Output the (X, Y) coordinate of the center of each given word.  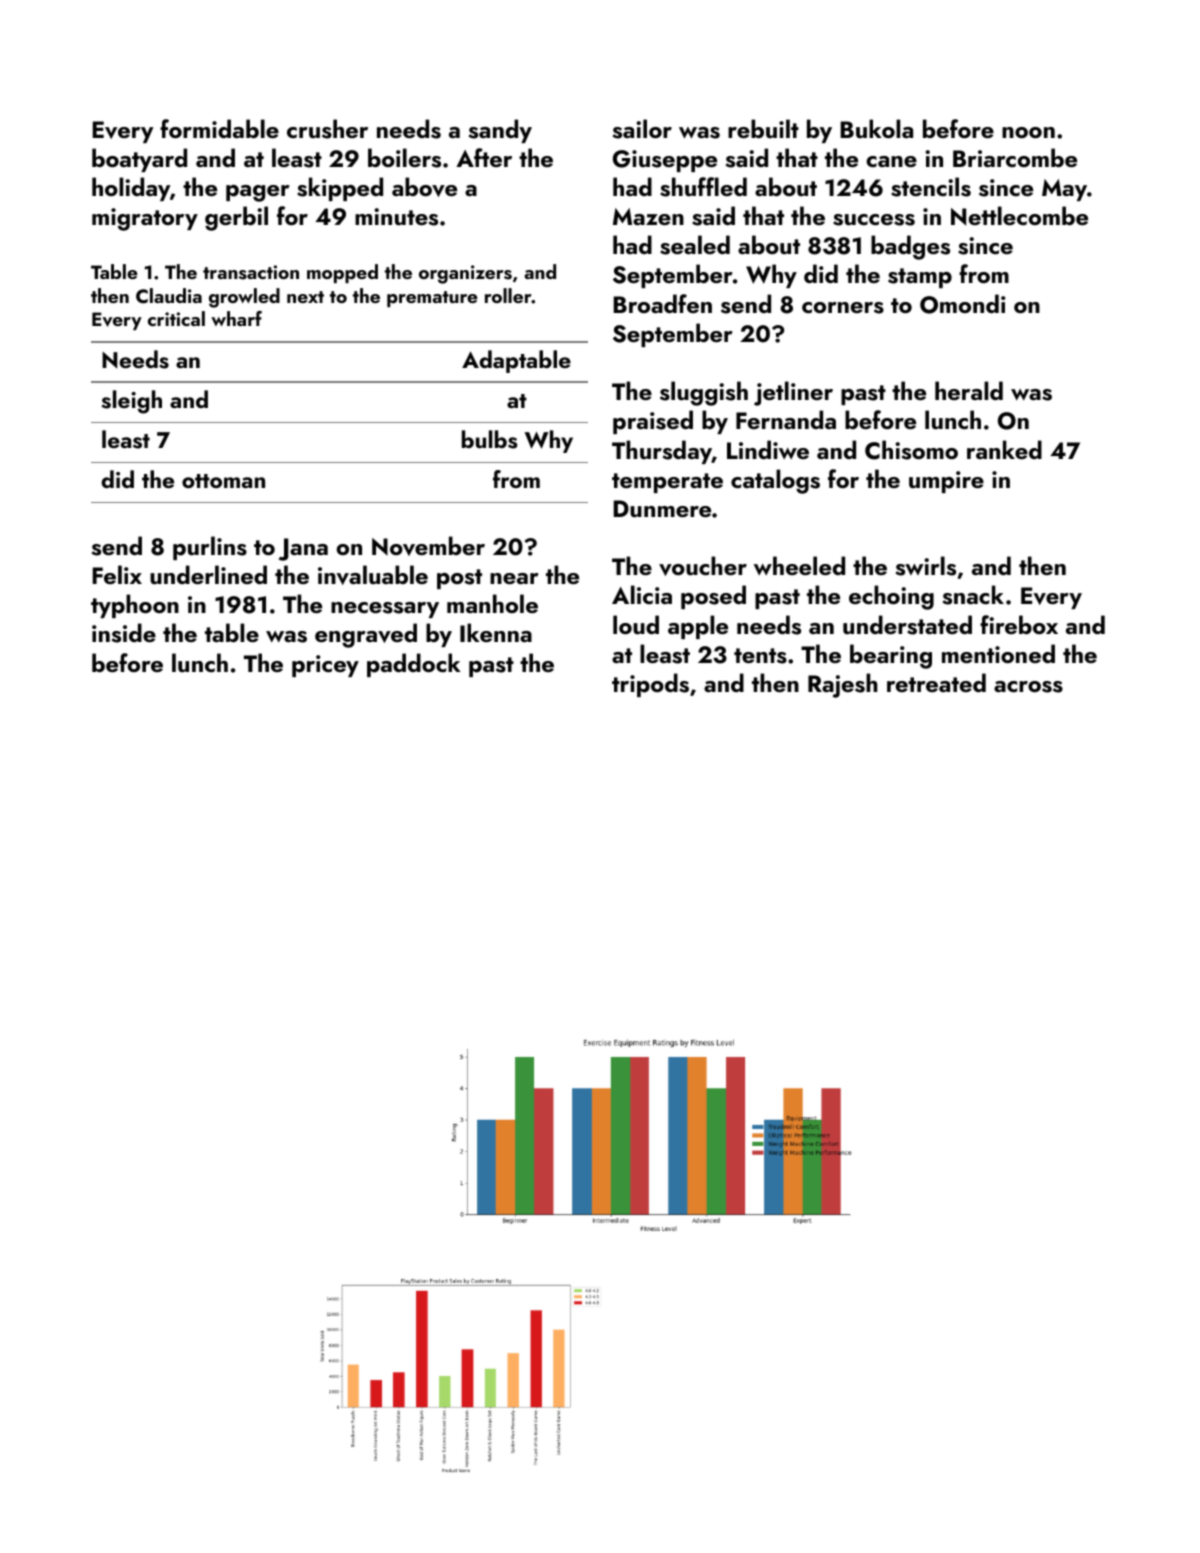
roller (508, 295)
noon (1028, 132)
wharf (236, 318)
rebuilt (763, 128)
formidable (219, 128)
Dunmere (662, 509)
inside (124, 633)
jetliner (793, 393)
